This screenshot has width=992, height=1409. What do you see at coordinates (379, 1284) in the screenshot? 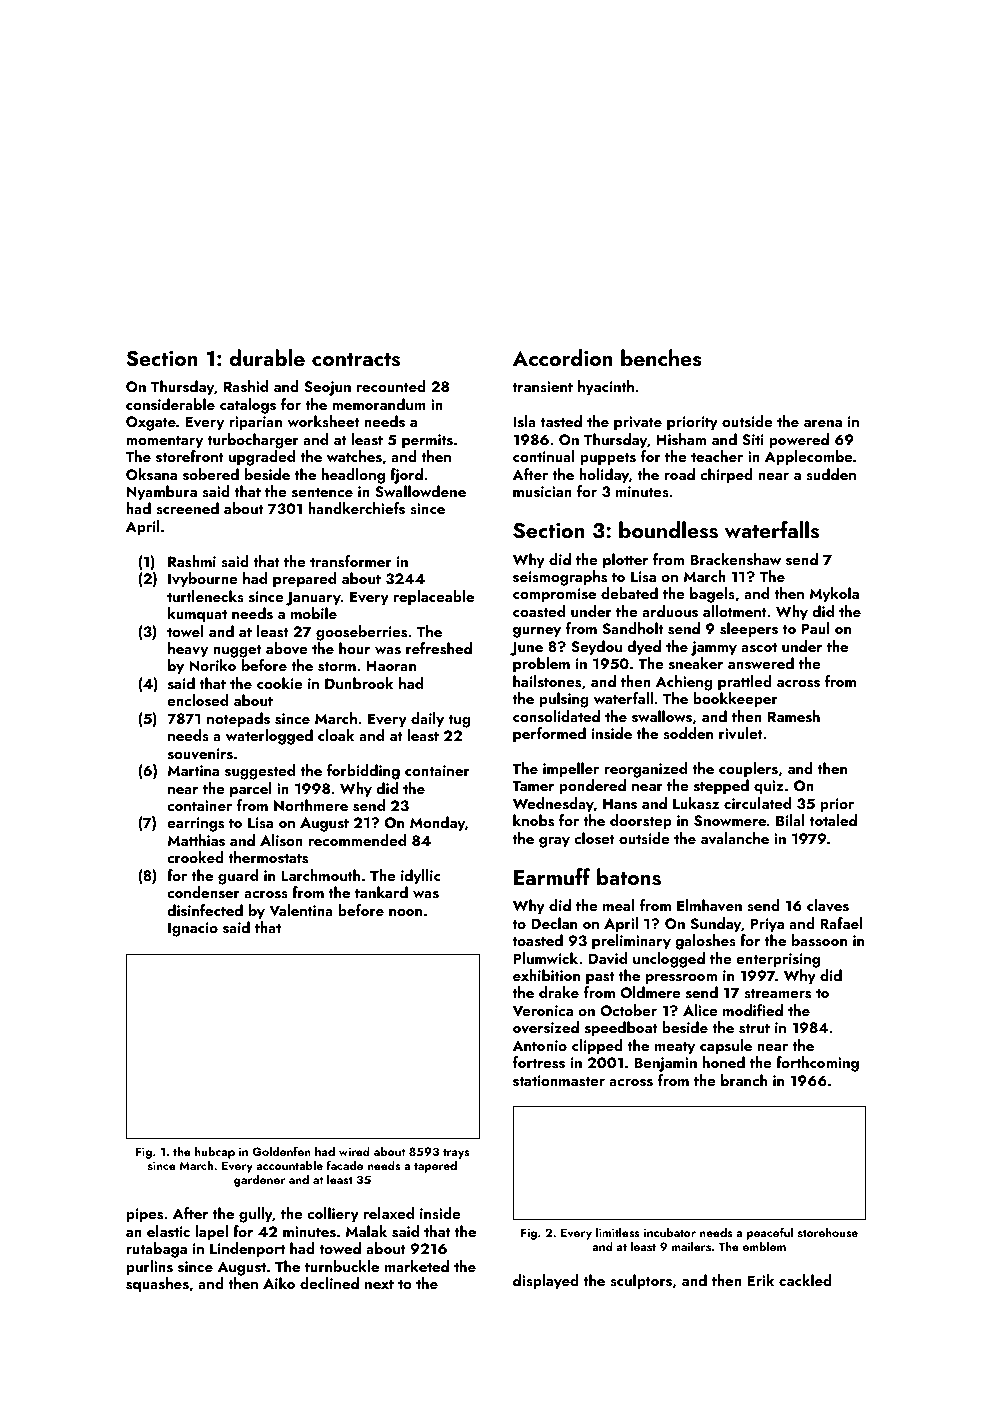
I see `next` at bounding box center [379, 1284].
